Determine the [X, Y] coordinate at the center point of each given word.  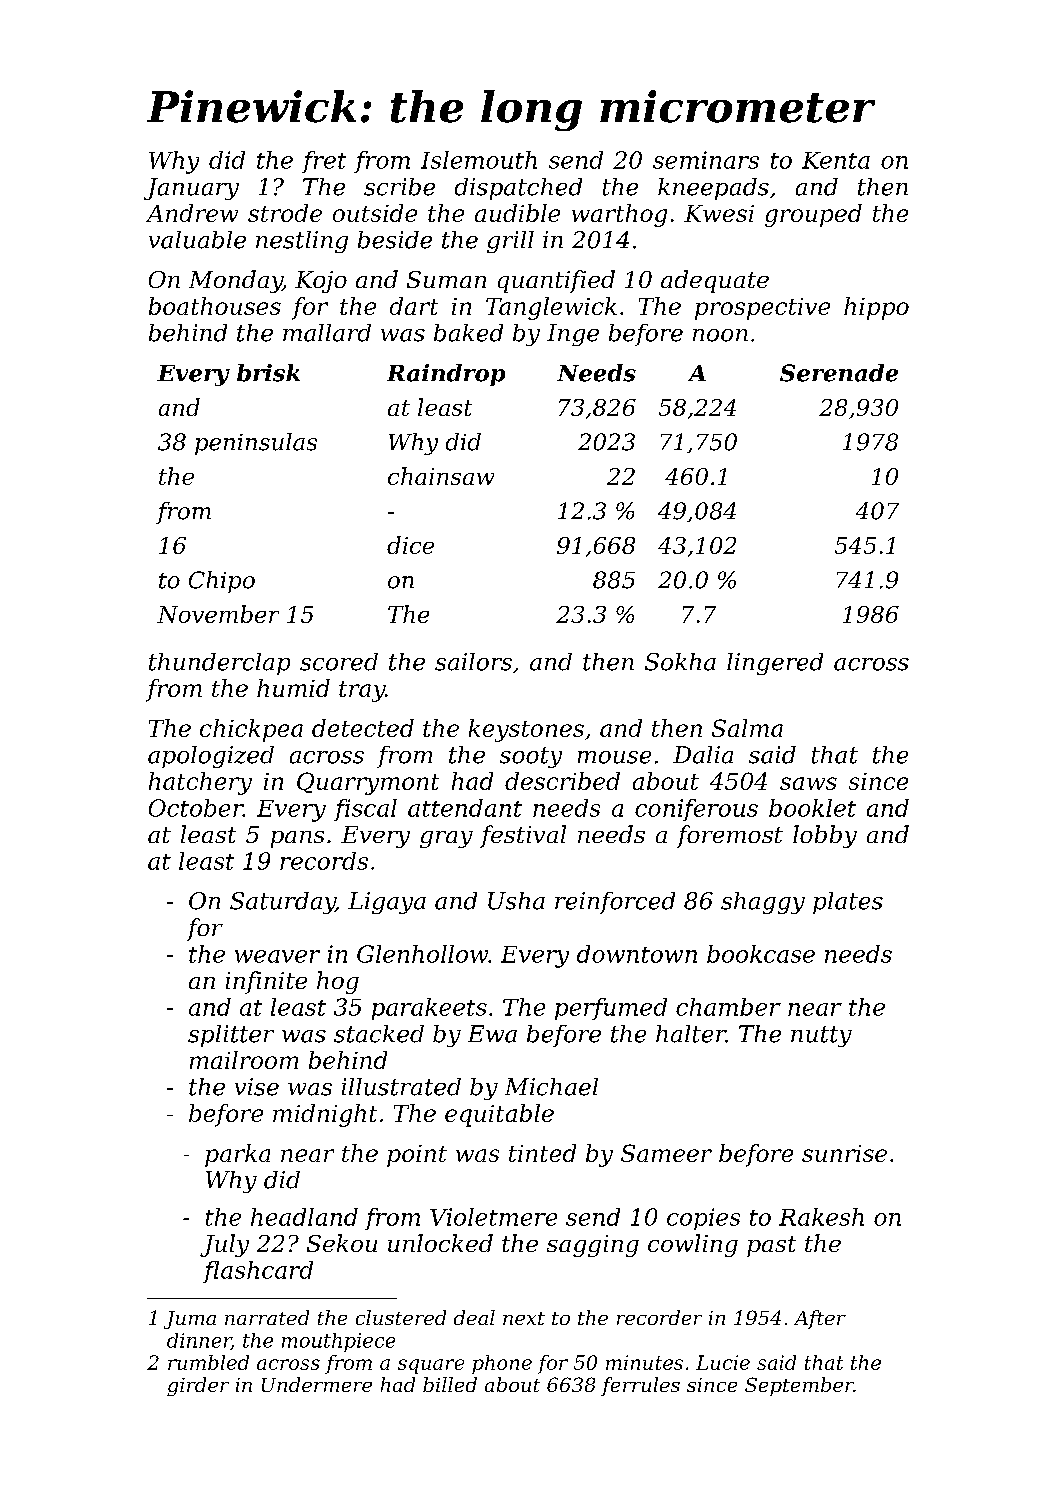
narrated [267, 1317]
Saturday [283, 903]
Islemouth [479, 160]
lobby [825, 836]
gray [446, 839]
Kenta [836, 160]
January [191, 189]
